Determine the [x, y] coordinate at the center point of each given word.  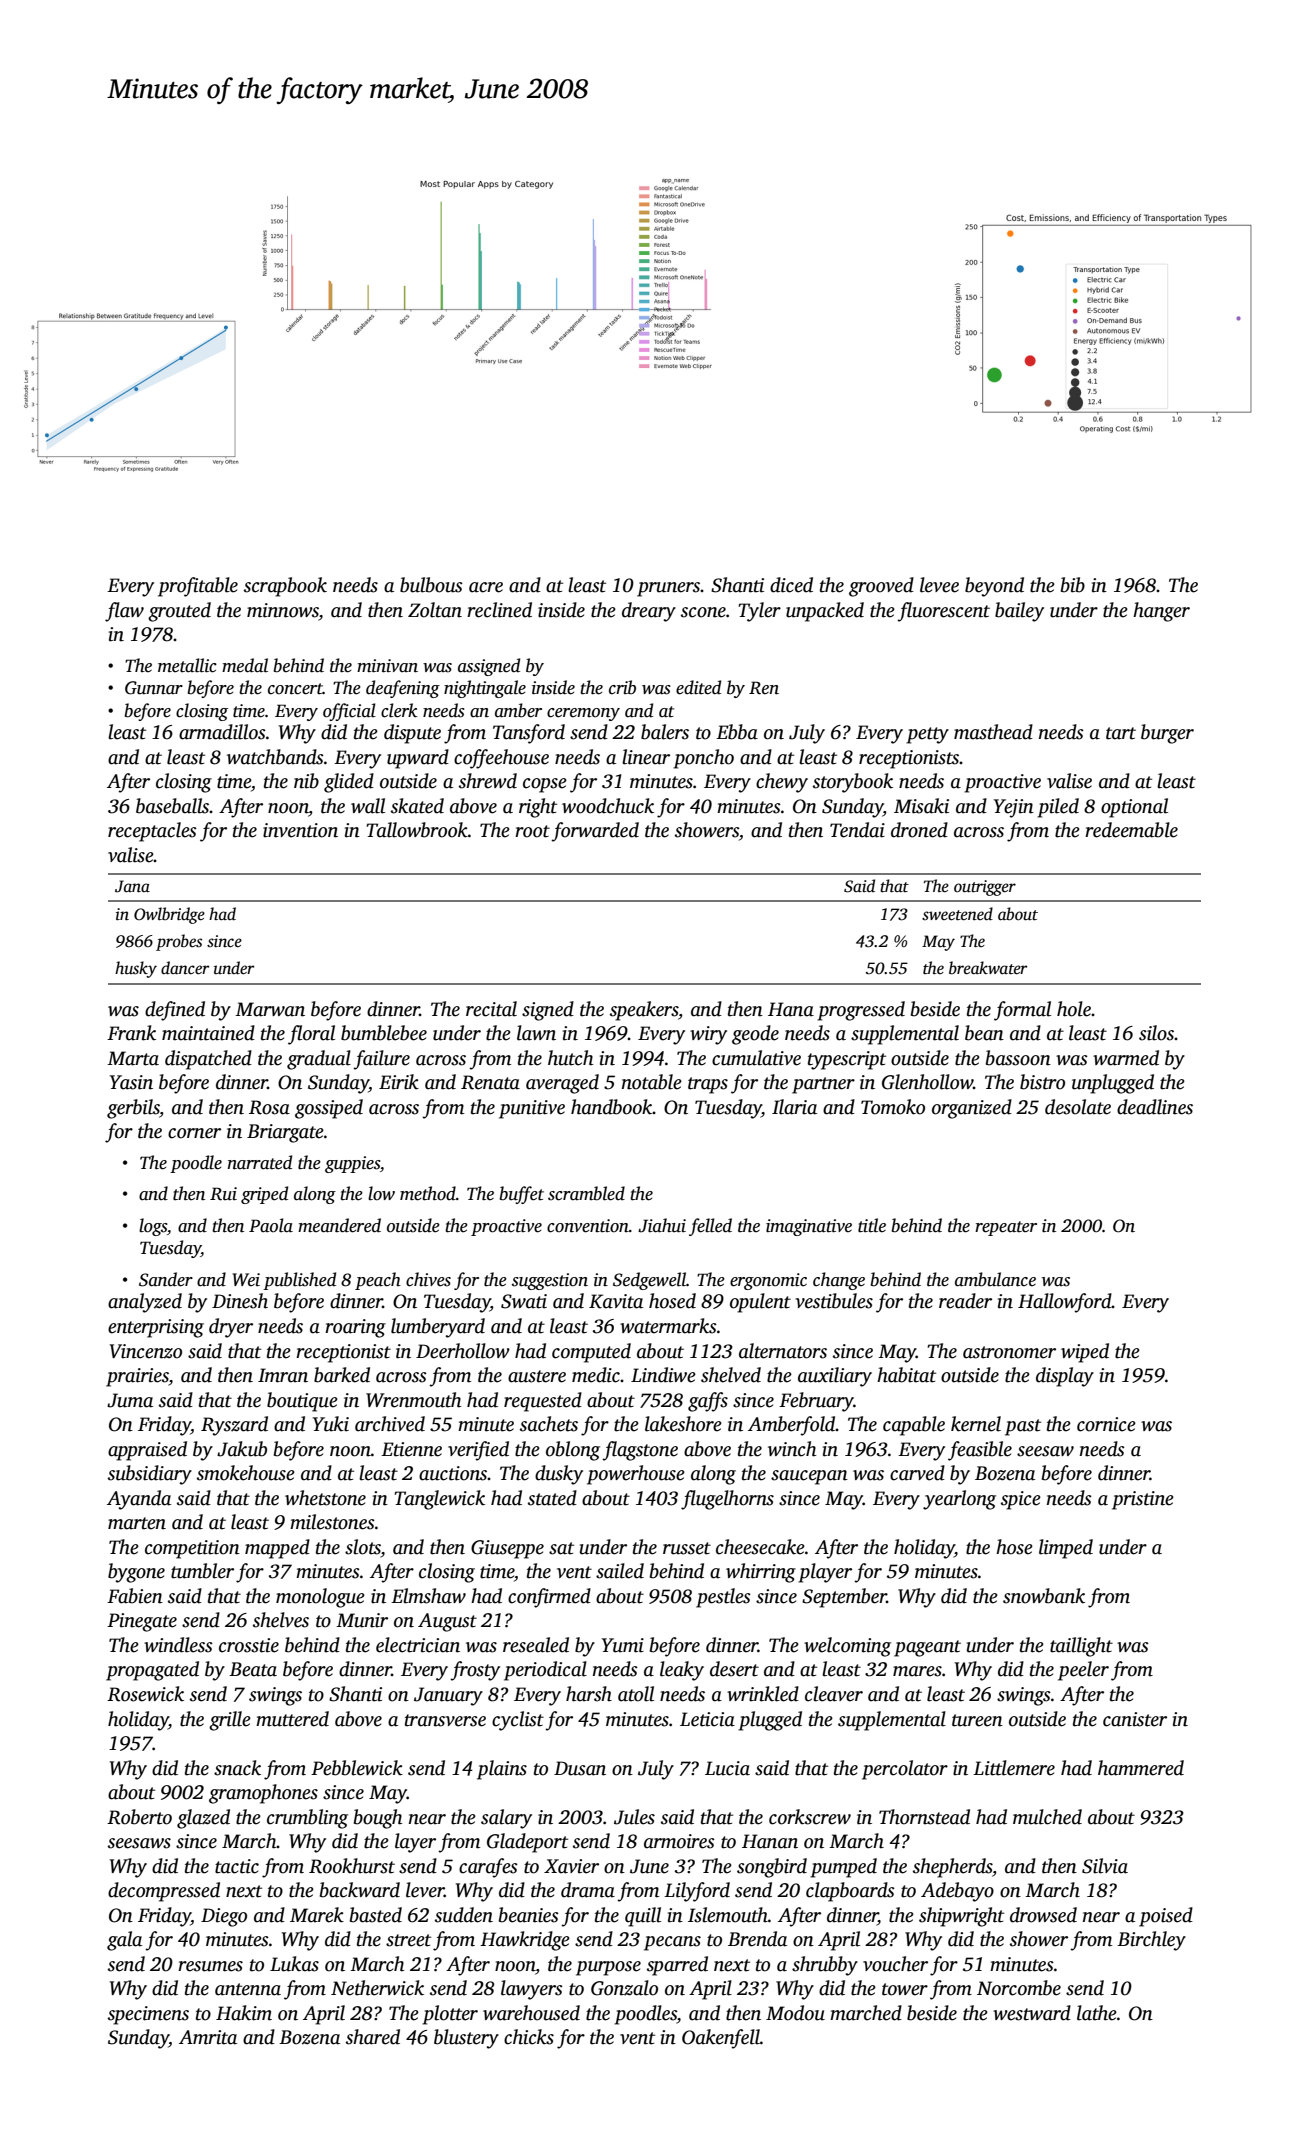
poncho [703, 759]
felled [710, 1227]
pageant [927, 1648]
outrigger [985, 888]
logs [153, 1227]
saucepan [809, 1477]
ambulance [995, 1279]
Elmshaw [428, 1596]
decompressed [164, 1892]
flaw [124, 612]
